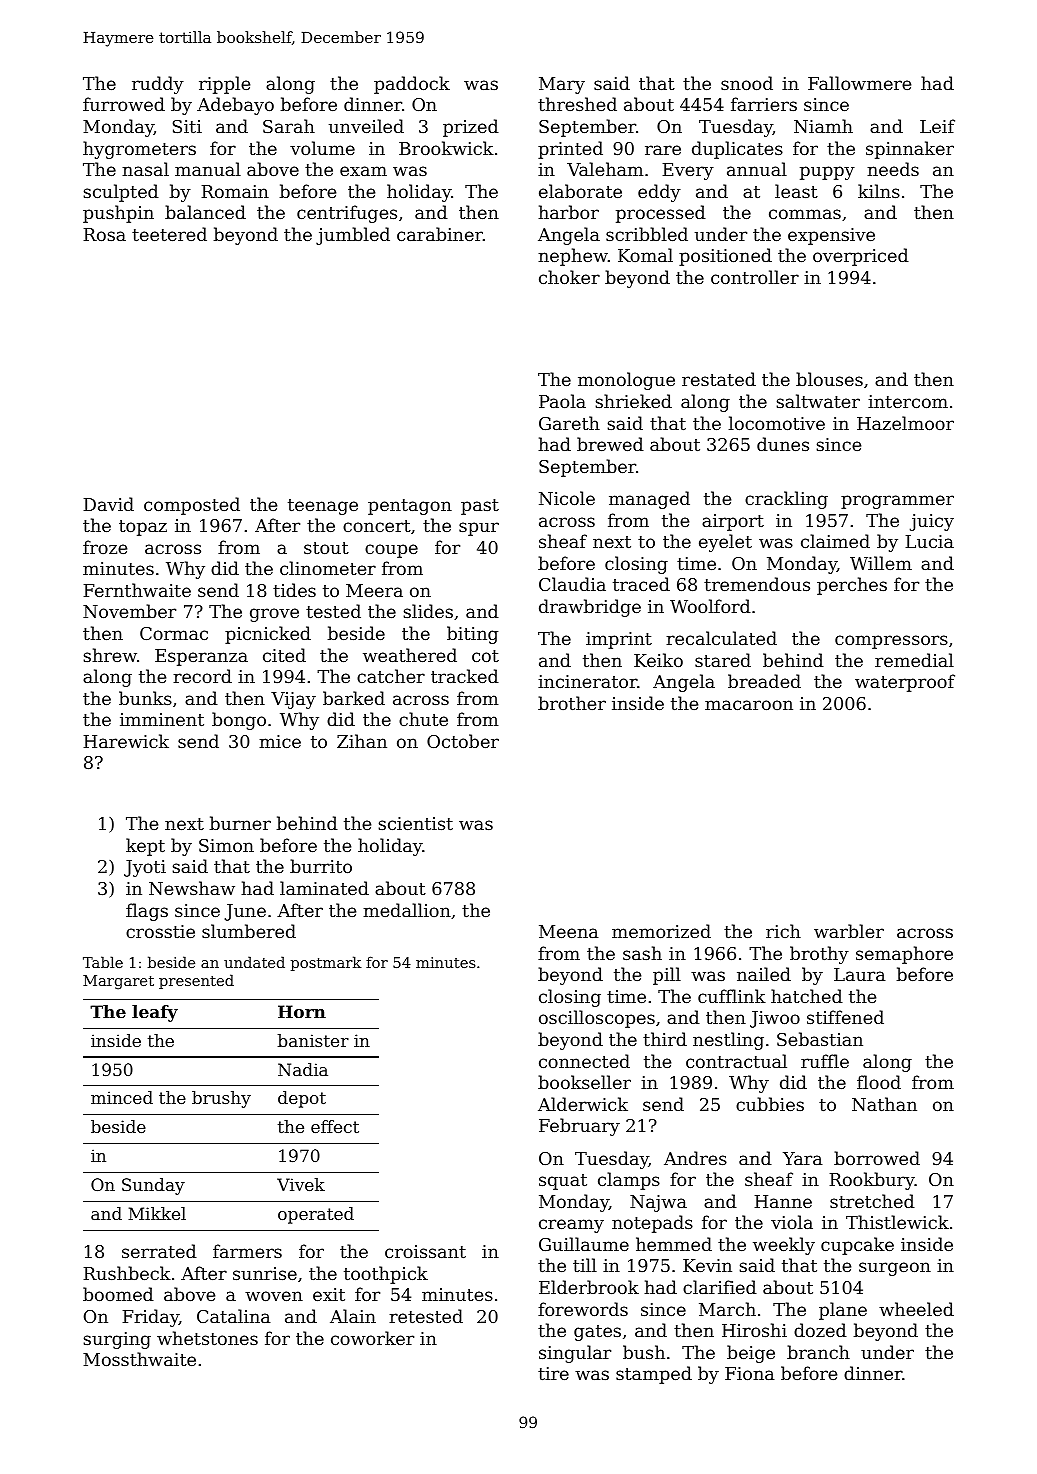 The image size is (1037, 1474). What do you see at coordinates (562, 85) in the image?
I see `Mary` at bounding box center [562, 85].
